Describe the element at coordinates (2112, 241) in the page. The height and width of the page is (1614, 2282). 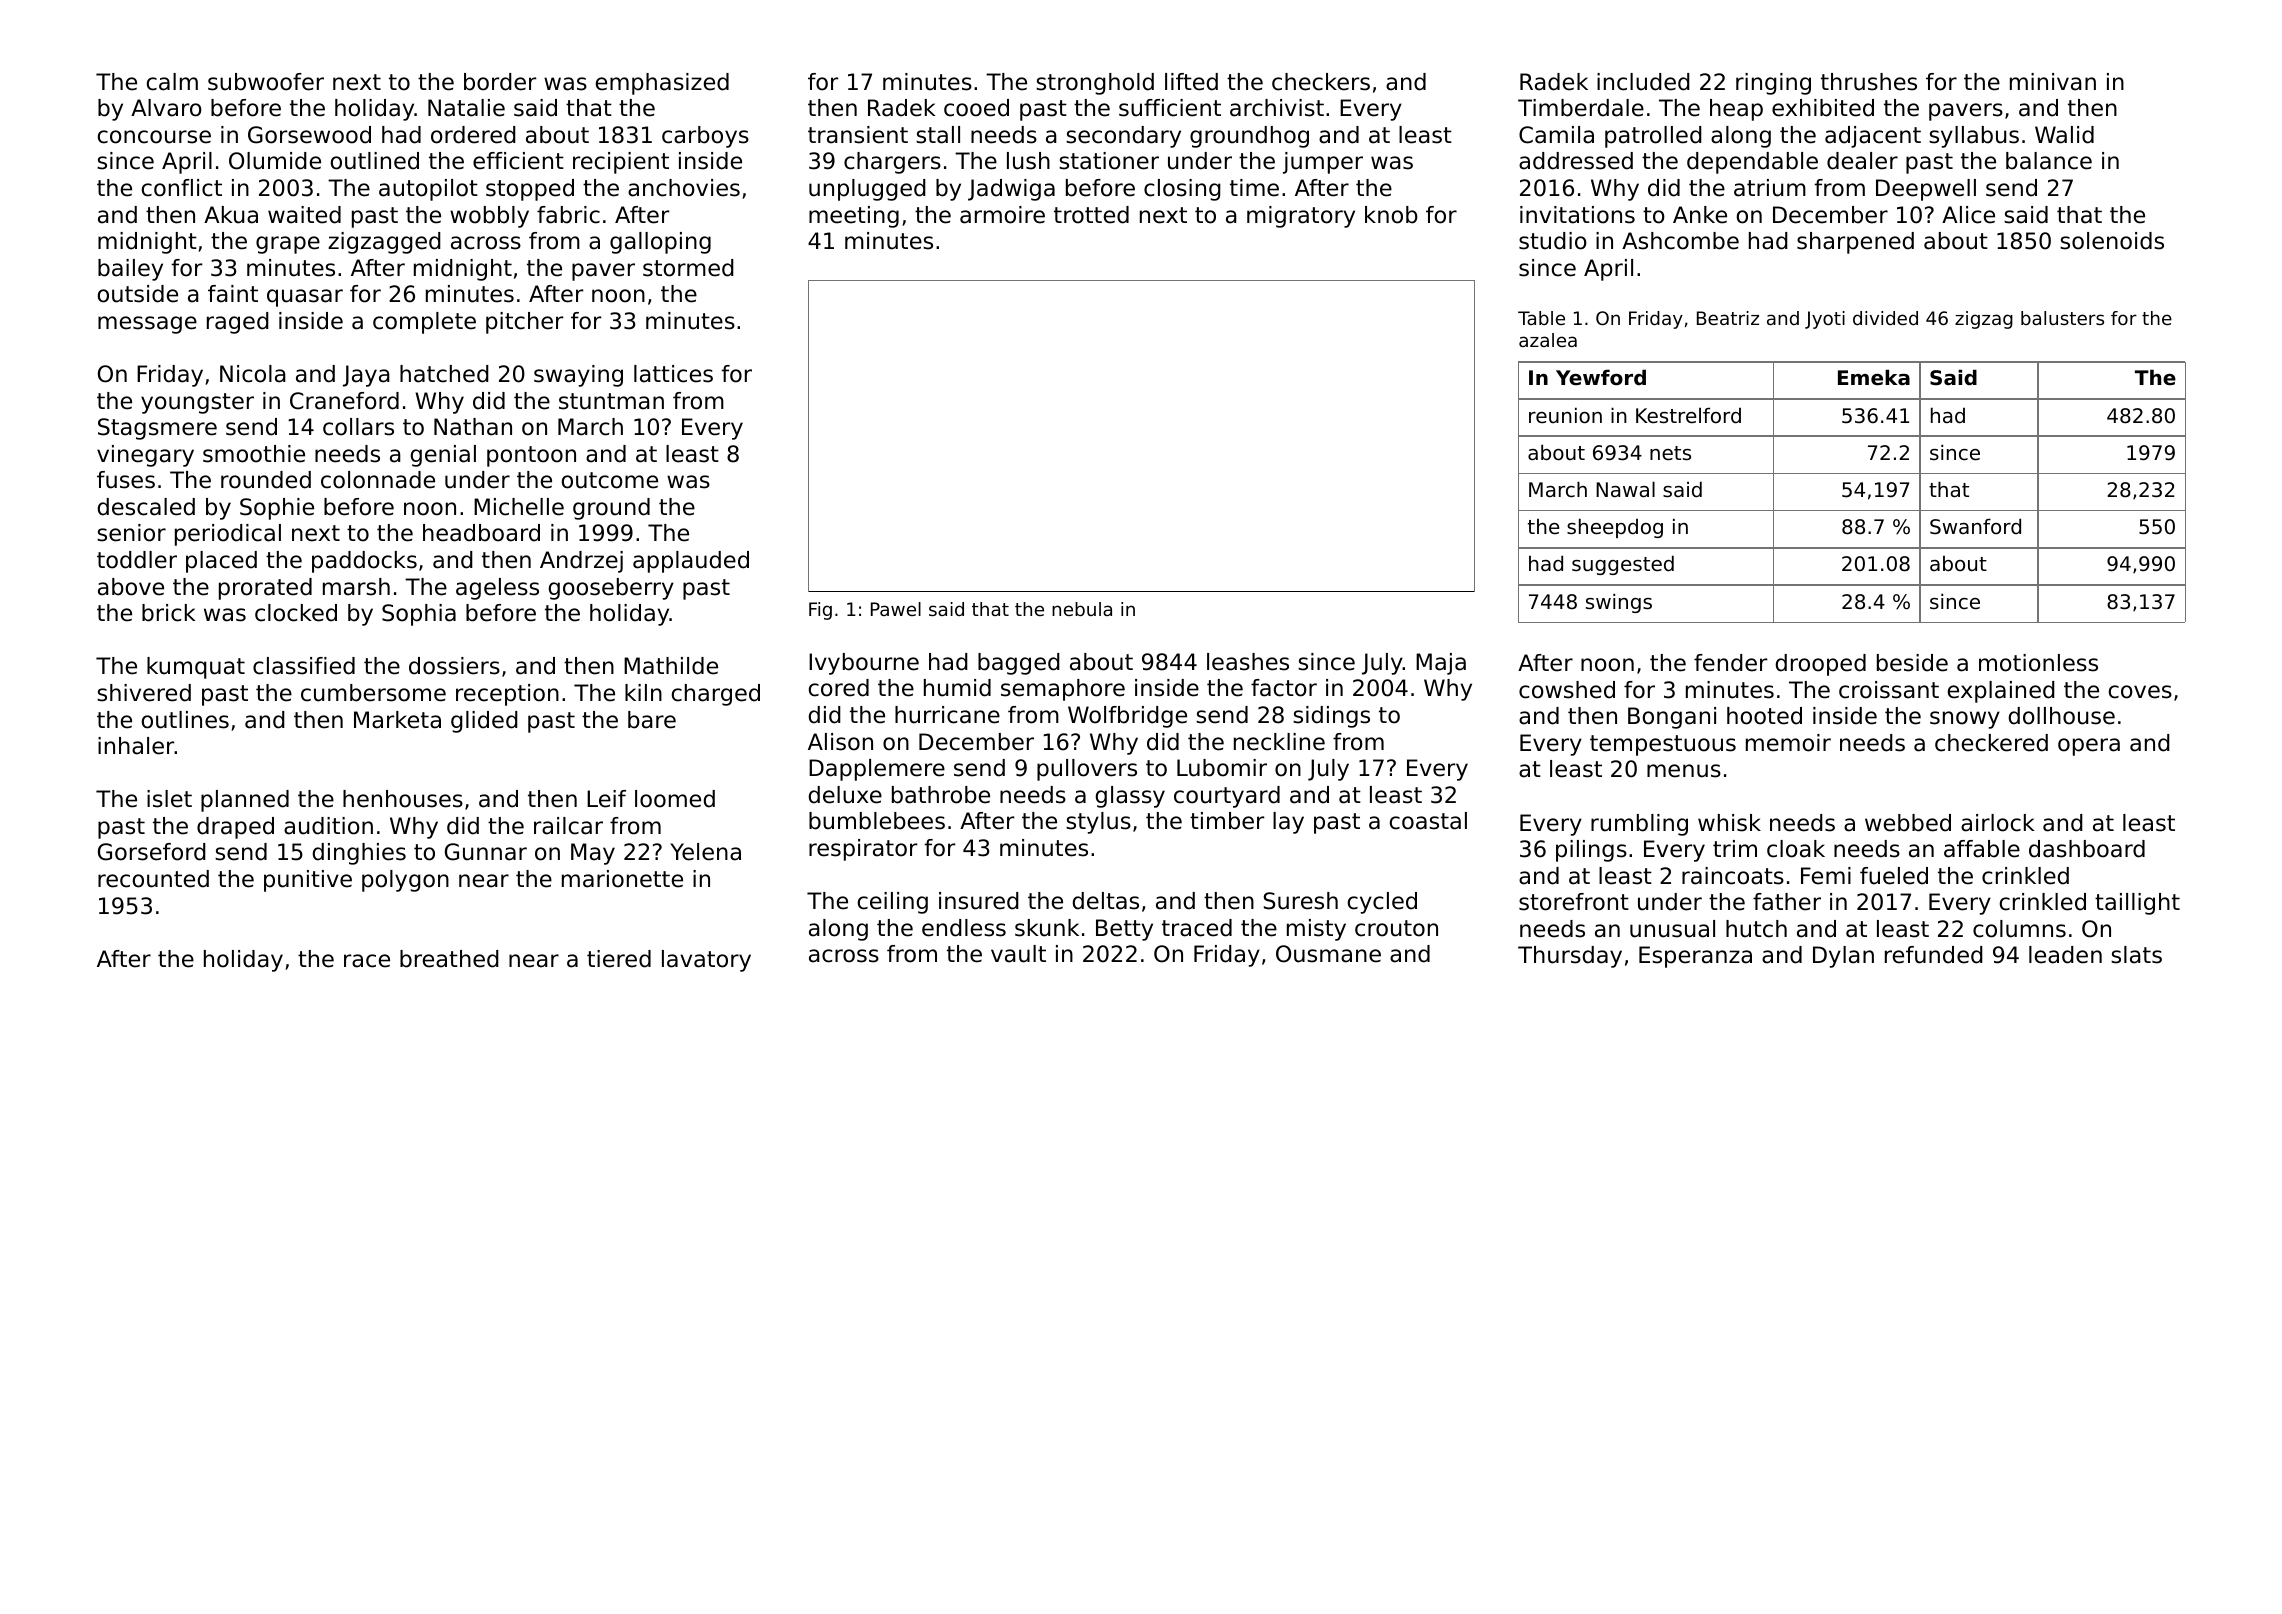
I see `solenoids` at that location.
